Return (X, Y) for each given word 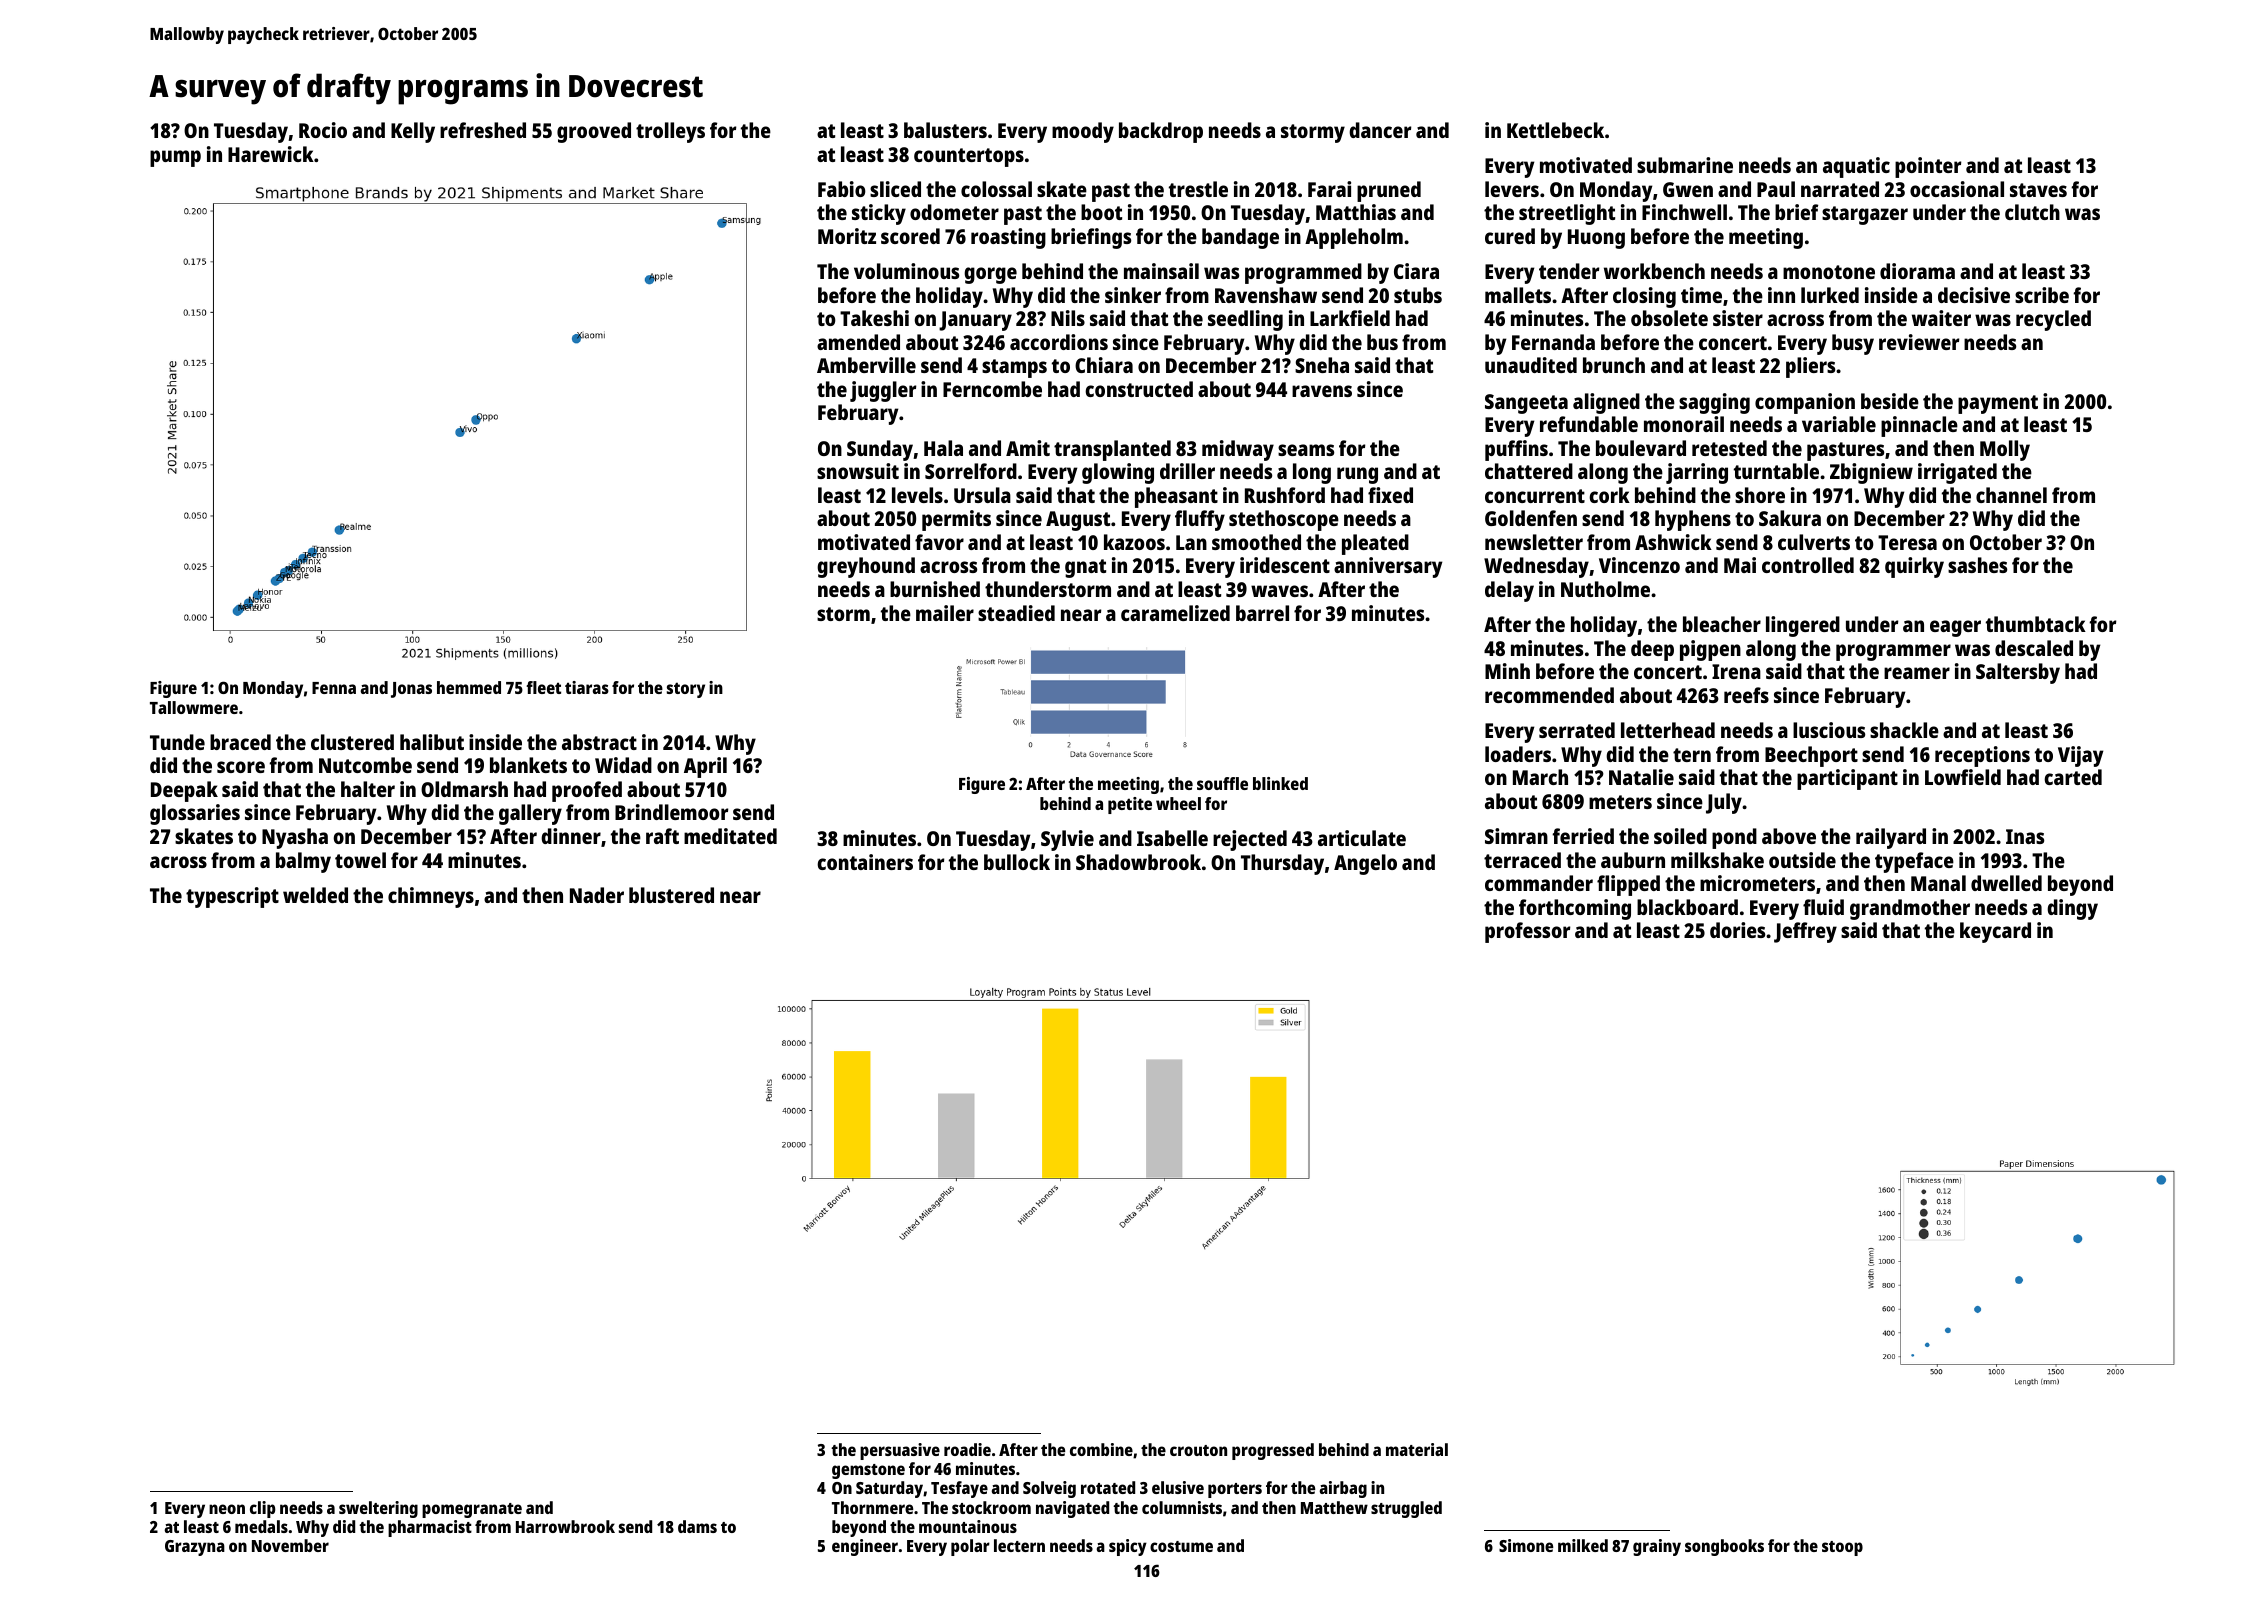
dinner (571, 836)
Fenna (334, 688)
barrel (1262, 613)
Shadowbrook (1138, 862)
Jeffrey (1805, 932)
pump (175, 158)
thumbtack (2036, 624)
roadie (967, 1449)
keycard (1995, 932)
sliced (895, 189)
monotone (1829, 272)
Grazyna (195, 1548)
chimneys (431, 897)
